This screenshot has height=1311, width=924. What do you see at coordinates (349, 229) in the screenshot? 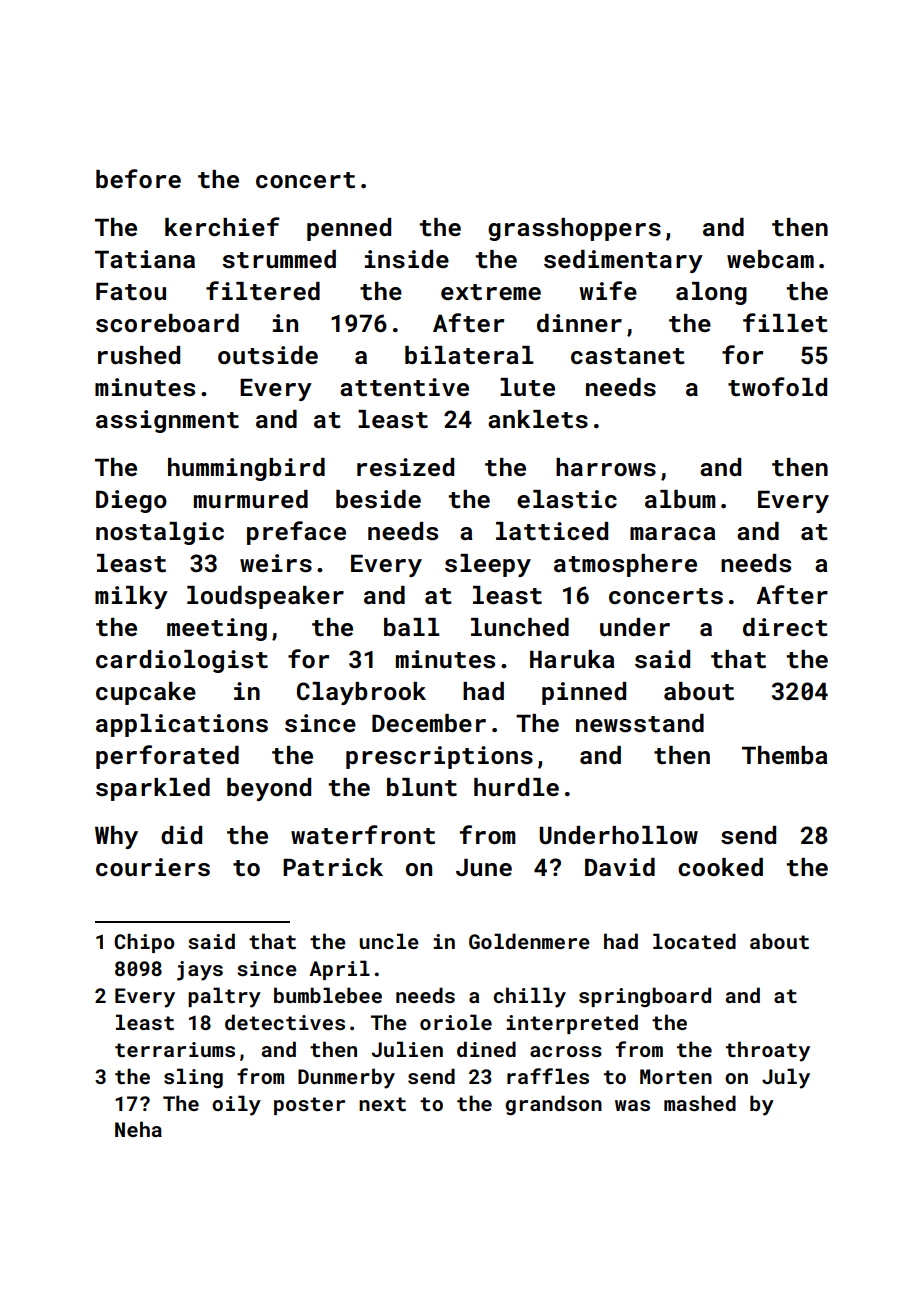
I see `penned` at bounding box center [349, 229].
